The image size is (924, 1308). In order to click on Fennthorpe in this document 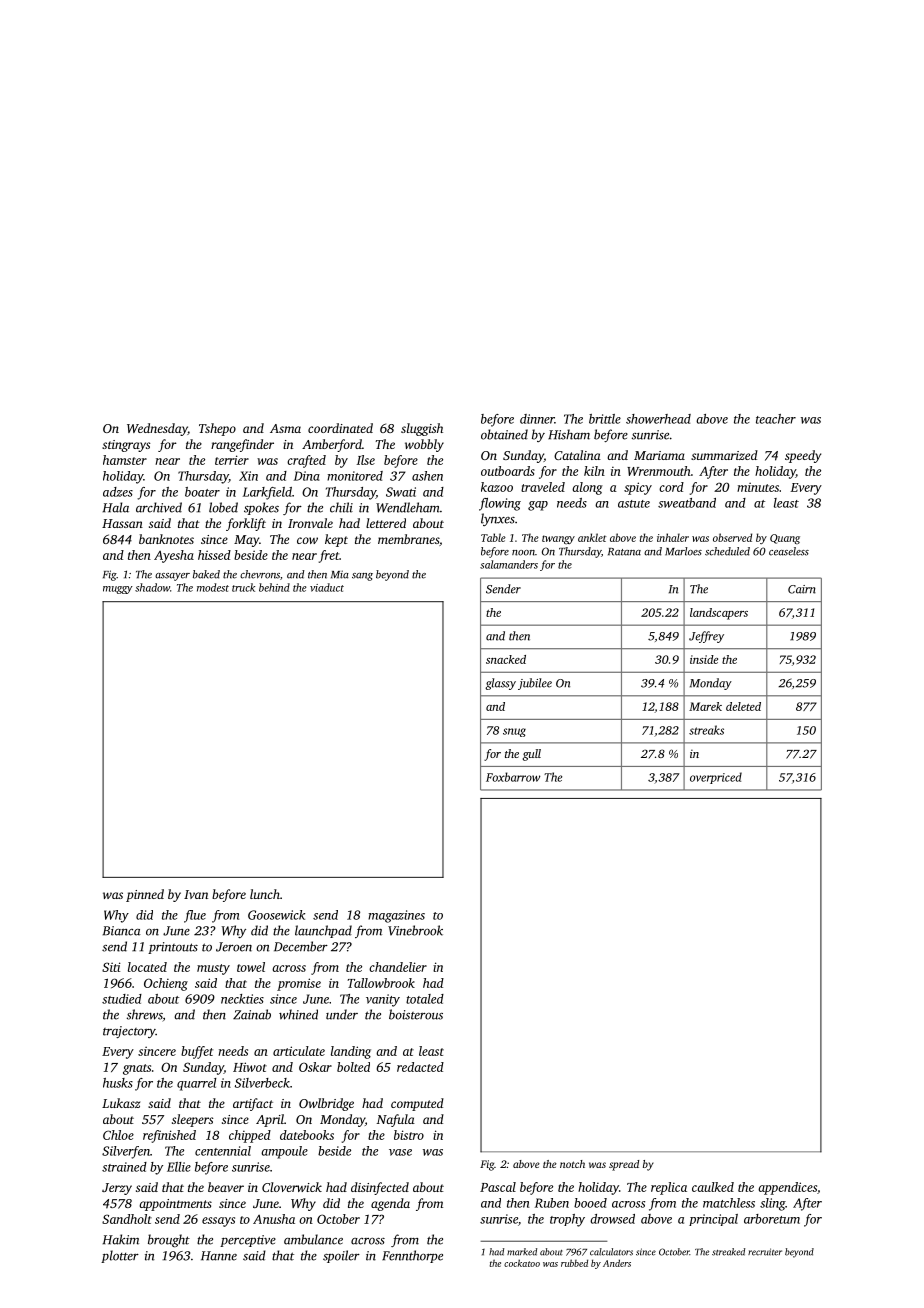, I will do `click(412, 1256)`.
